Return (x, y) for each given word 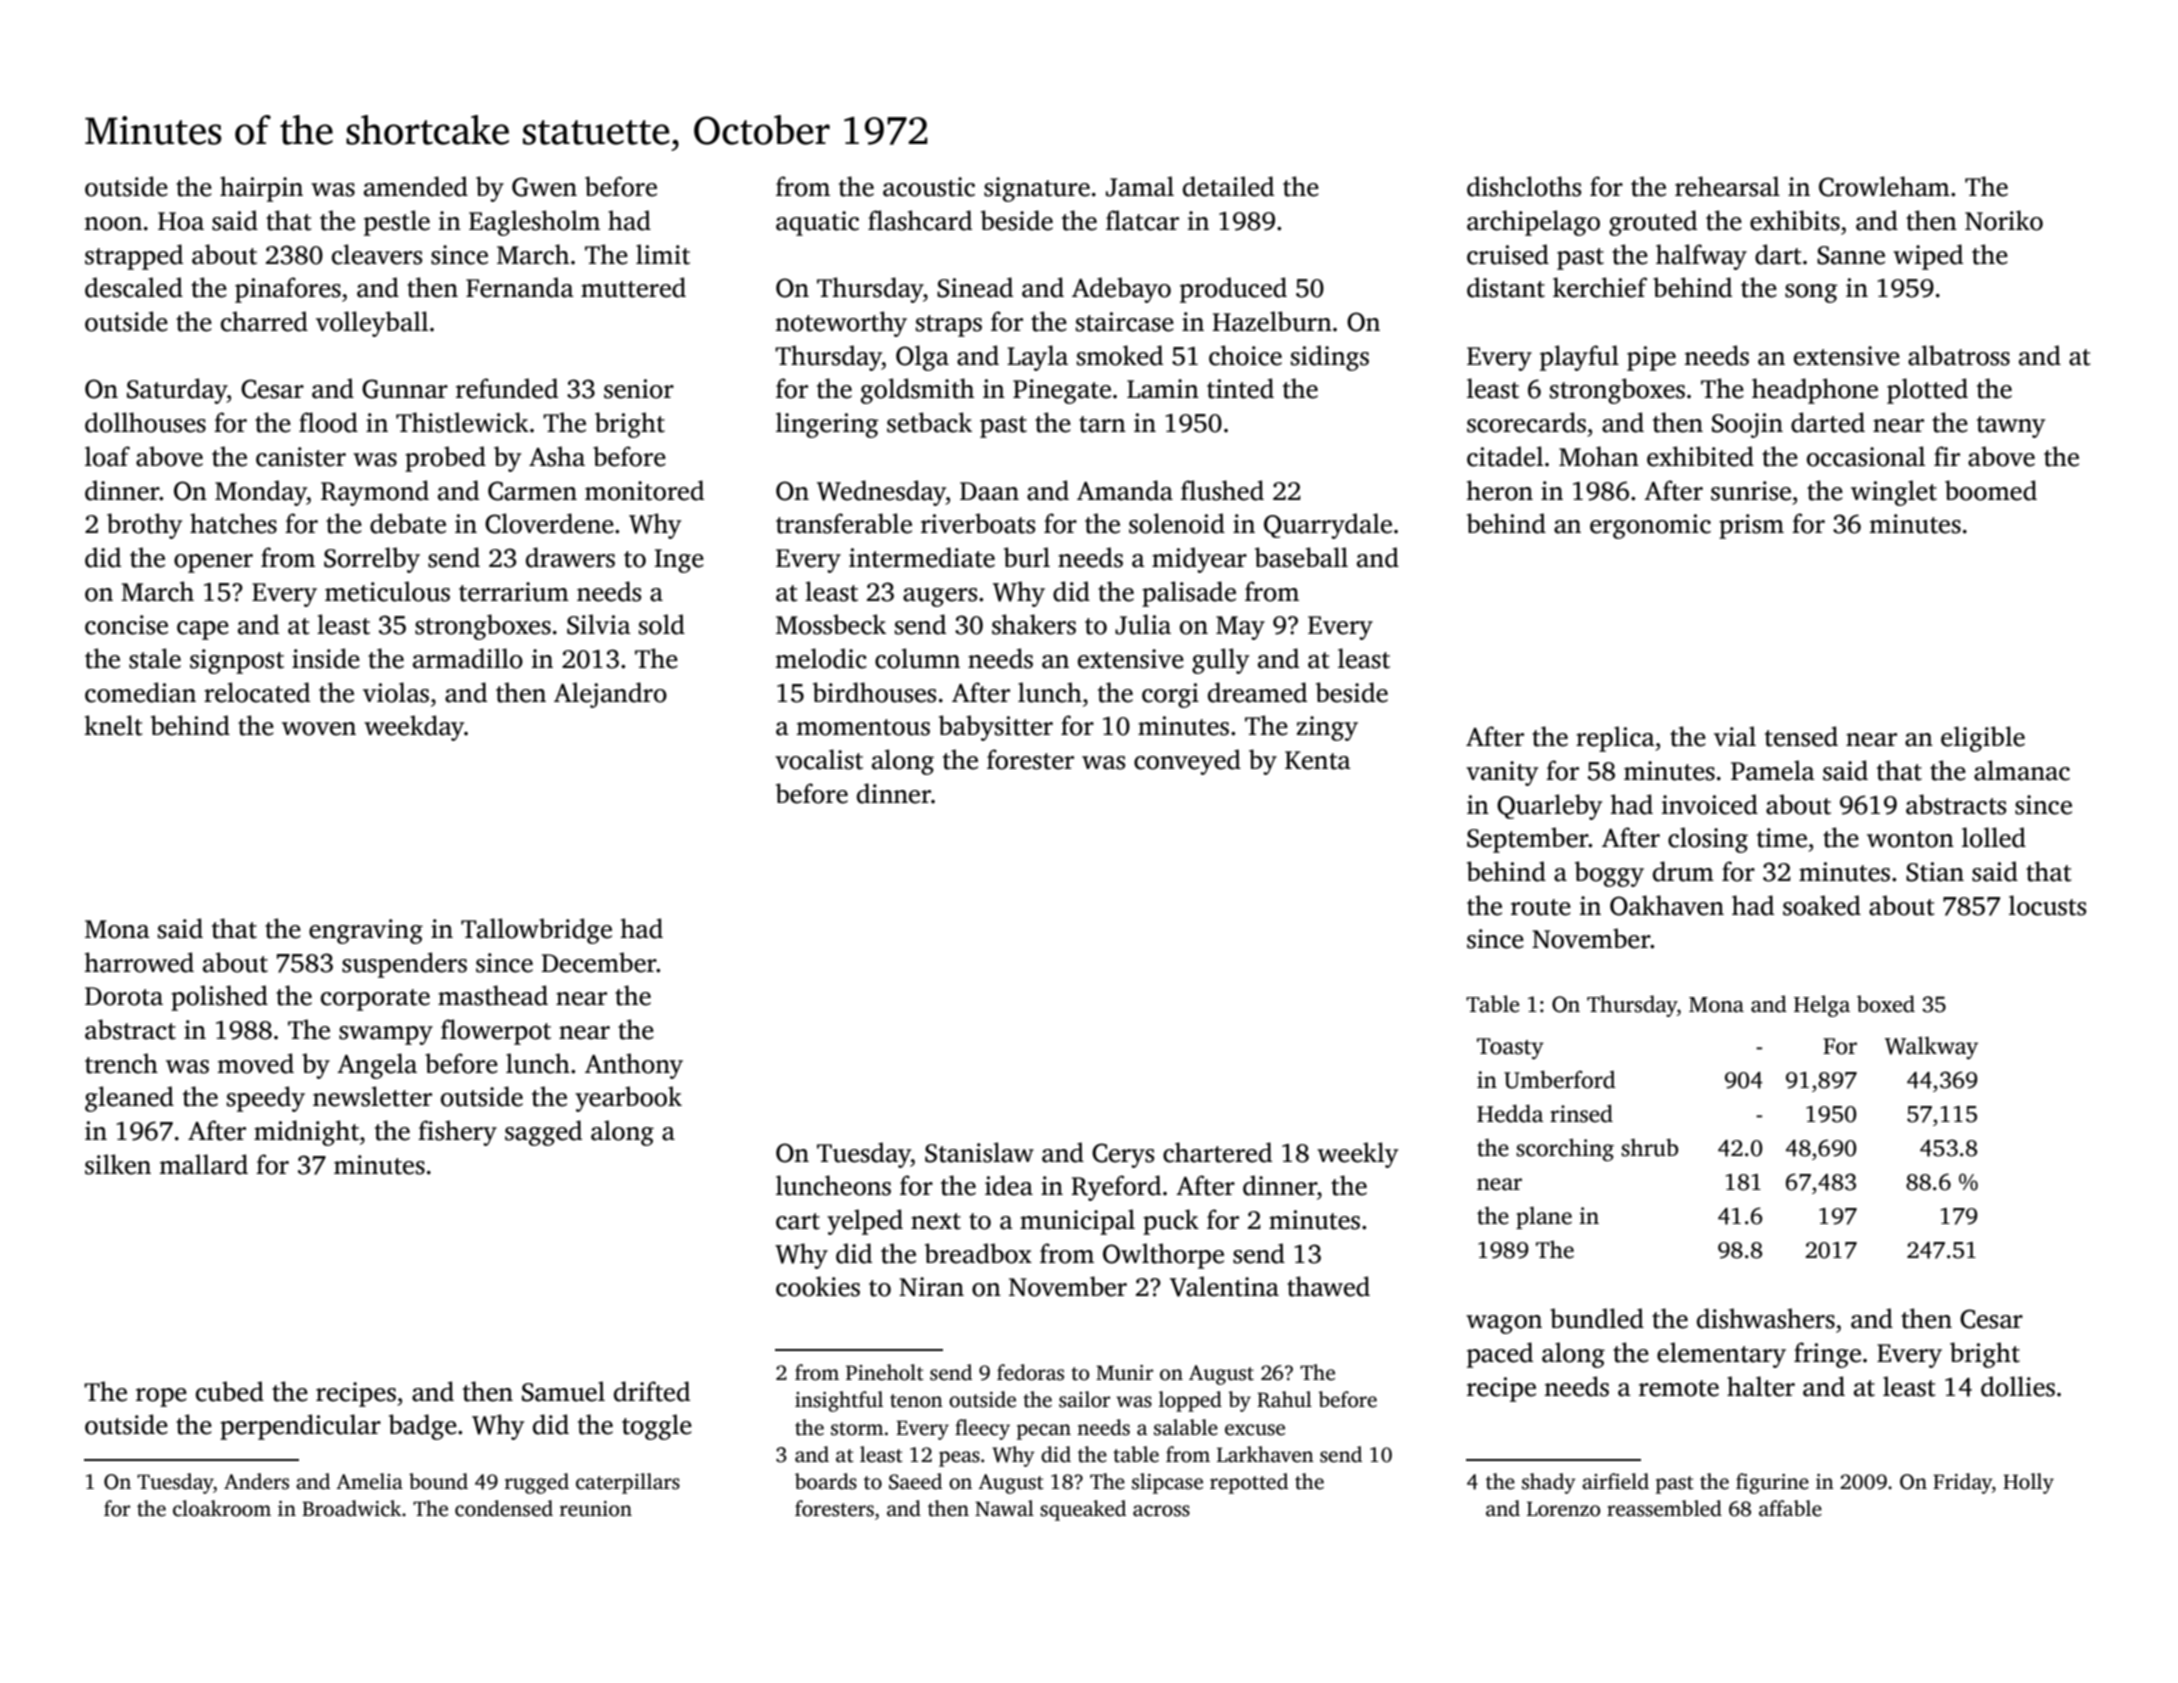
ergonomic (1650, 526)
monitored (644, 490)
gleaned (129, 1099)
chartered (1217, 1152)
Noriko (2004, 220)
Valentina (1224, 1286)
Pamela (1773, 770)
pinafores (288, 290)
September (1528, 840)
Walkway (1931, 1048)
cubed (230, 1391)
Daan (989, 491)
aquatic (817, 223)
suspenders (404, 965)
